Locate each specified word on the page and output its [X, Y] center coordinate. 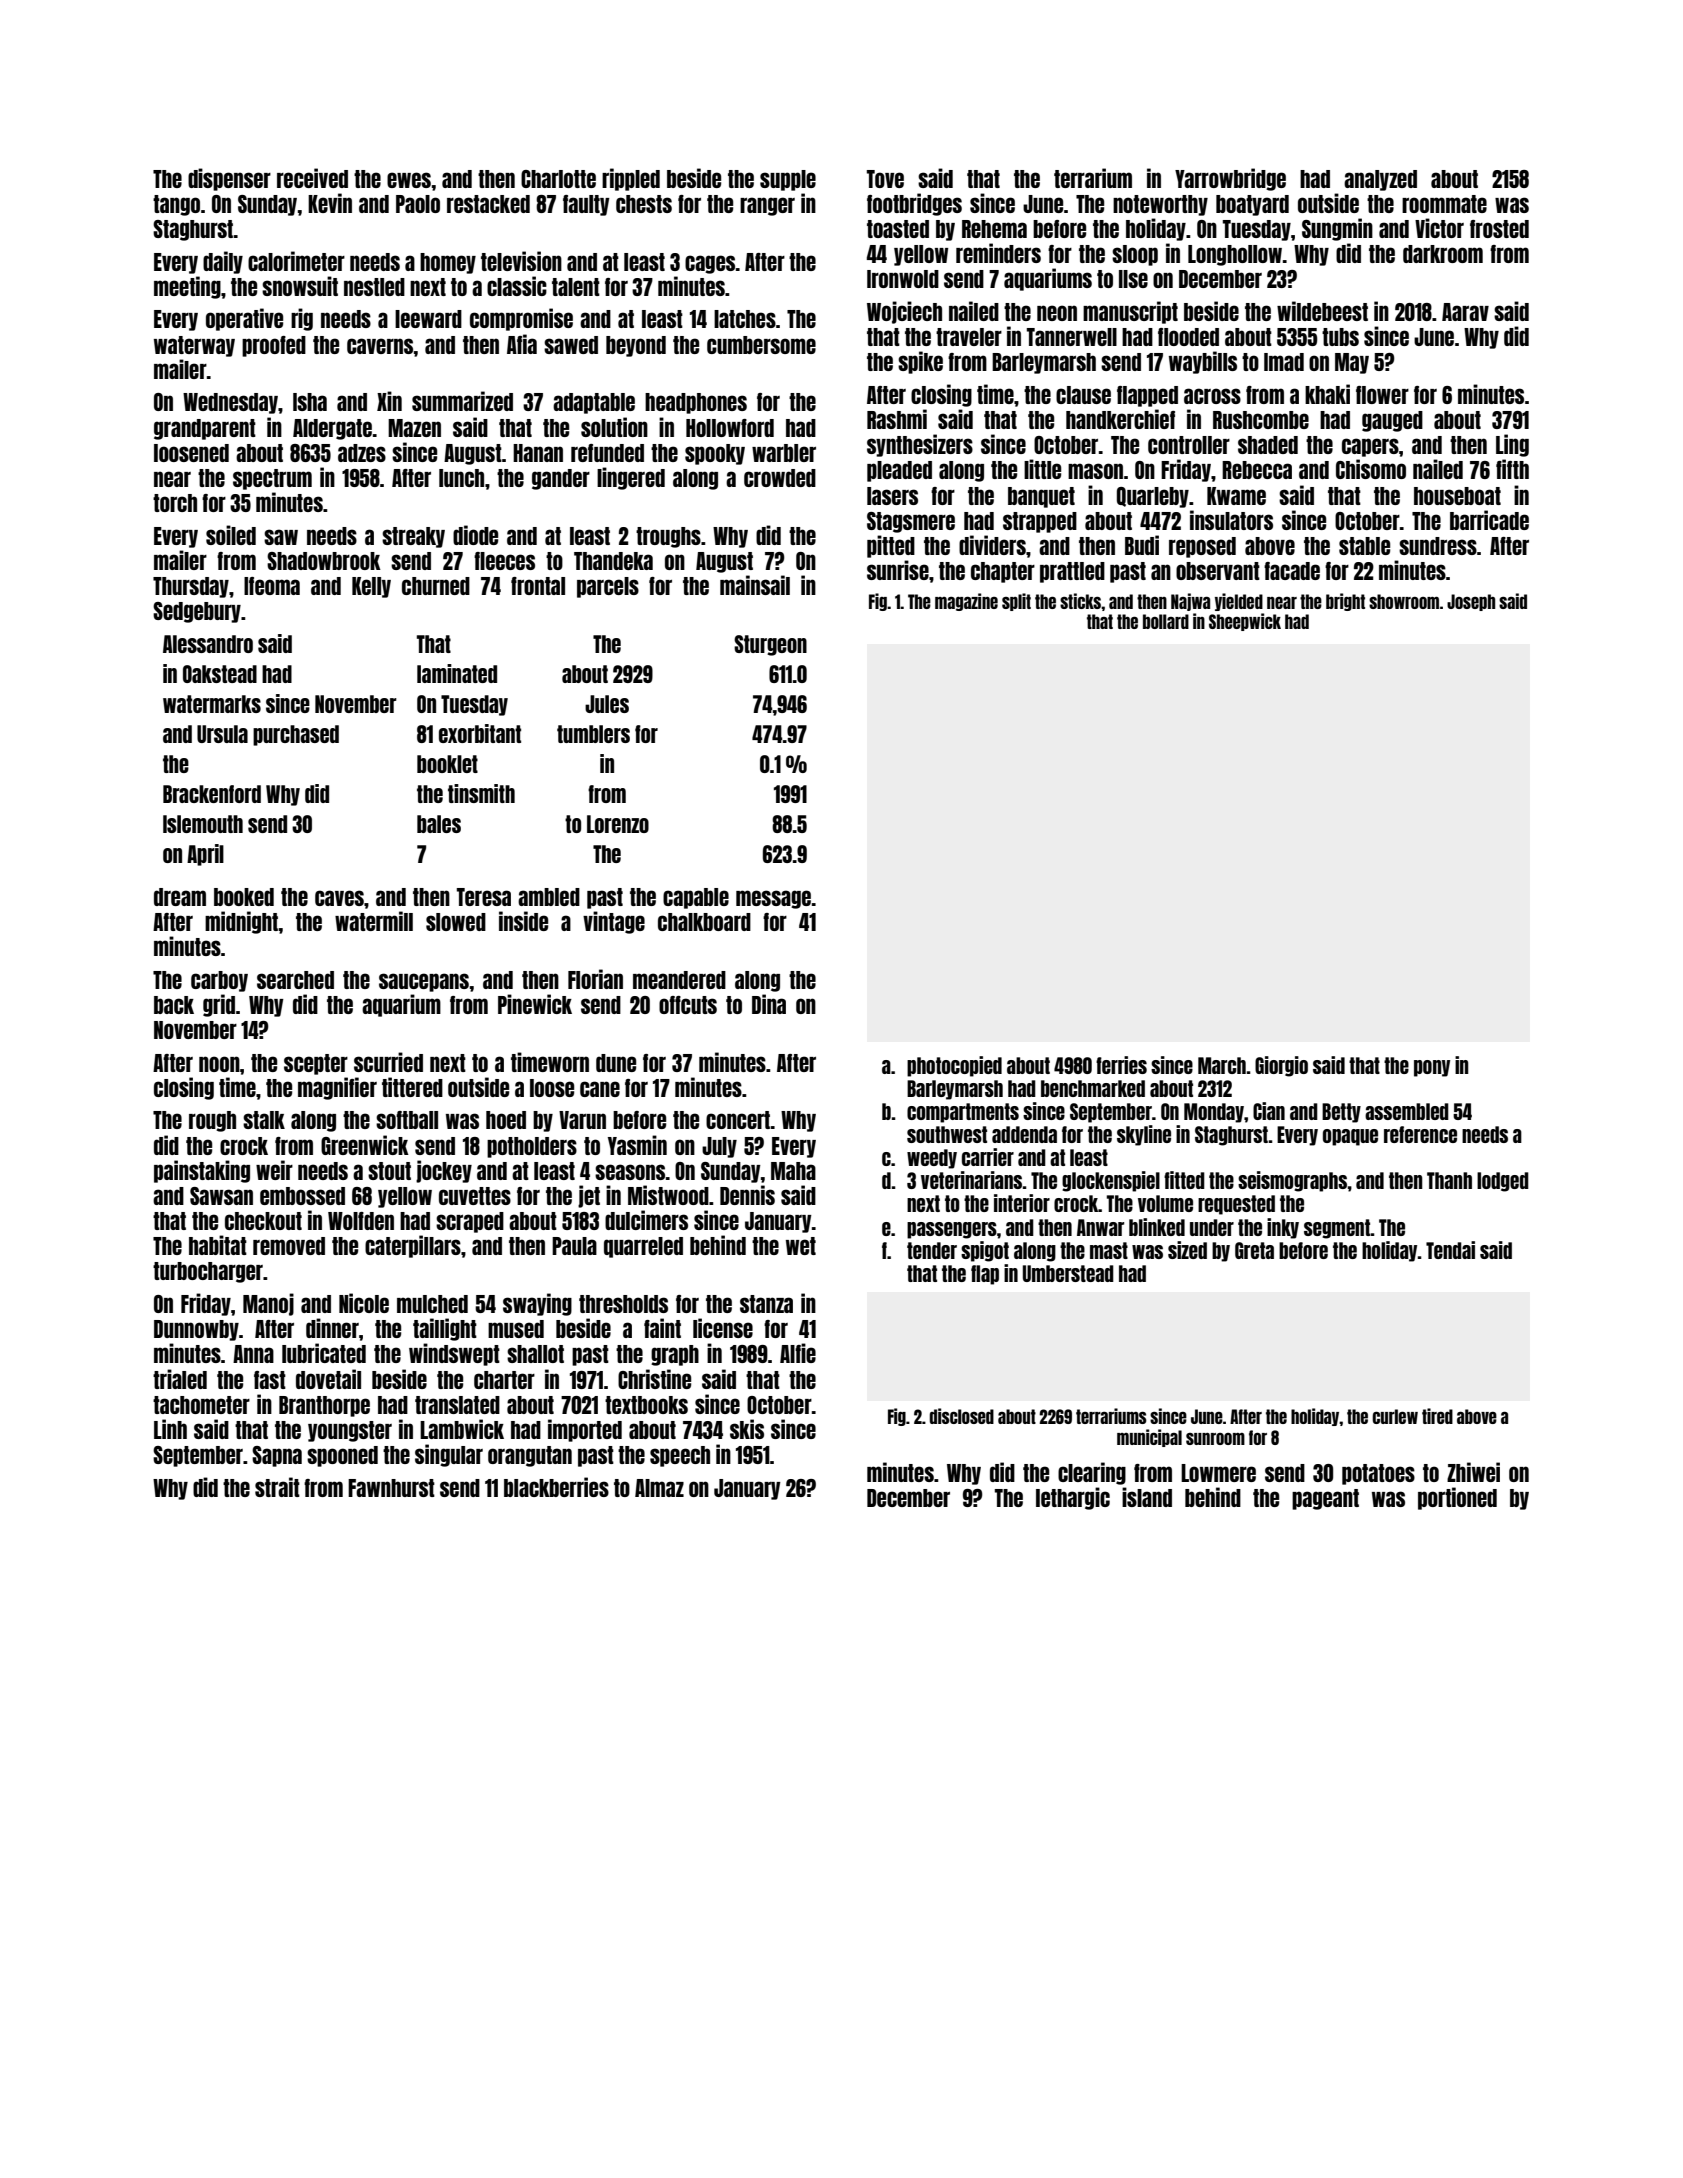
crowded [780, 478]
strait [277, 1487]
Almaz [659, 1488]
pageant [1325, 1499]
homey [448, 263]
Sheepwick [1245, 622]
